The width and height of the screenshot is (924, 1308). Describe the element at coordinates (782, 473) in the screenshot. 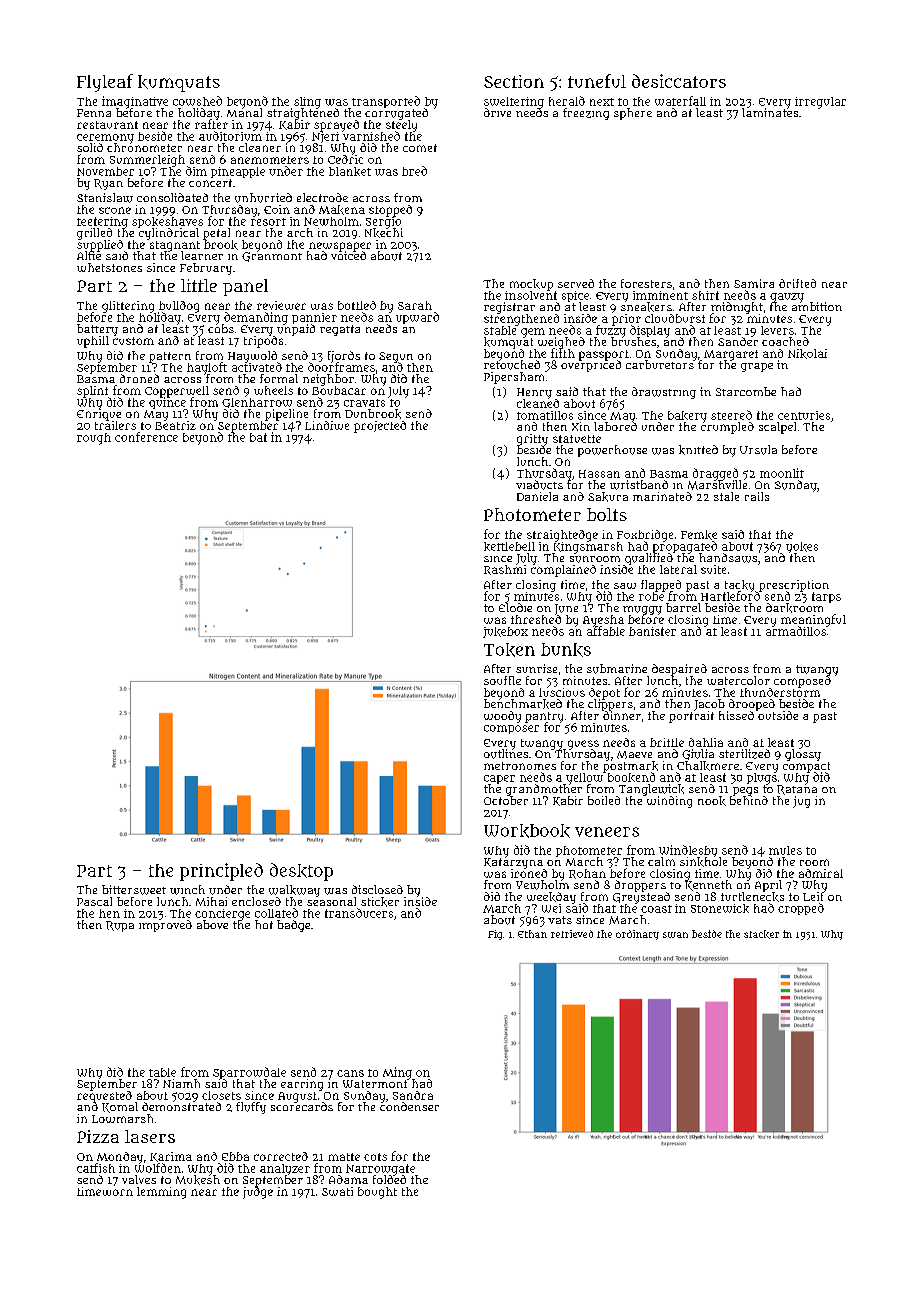

I see `moonlit` at that location.
